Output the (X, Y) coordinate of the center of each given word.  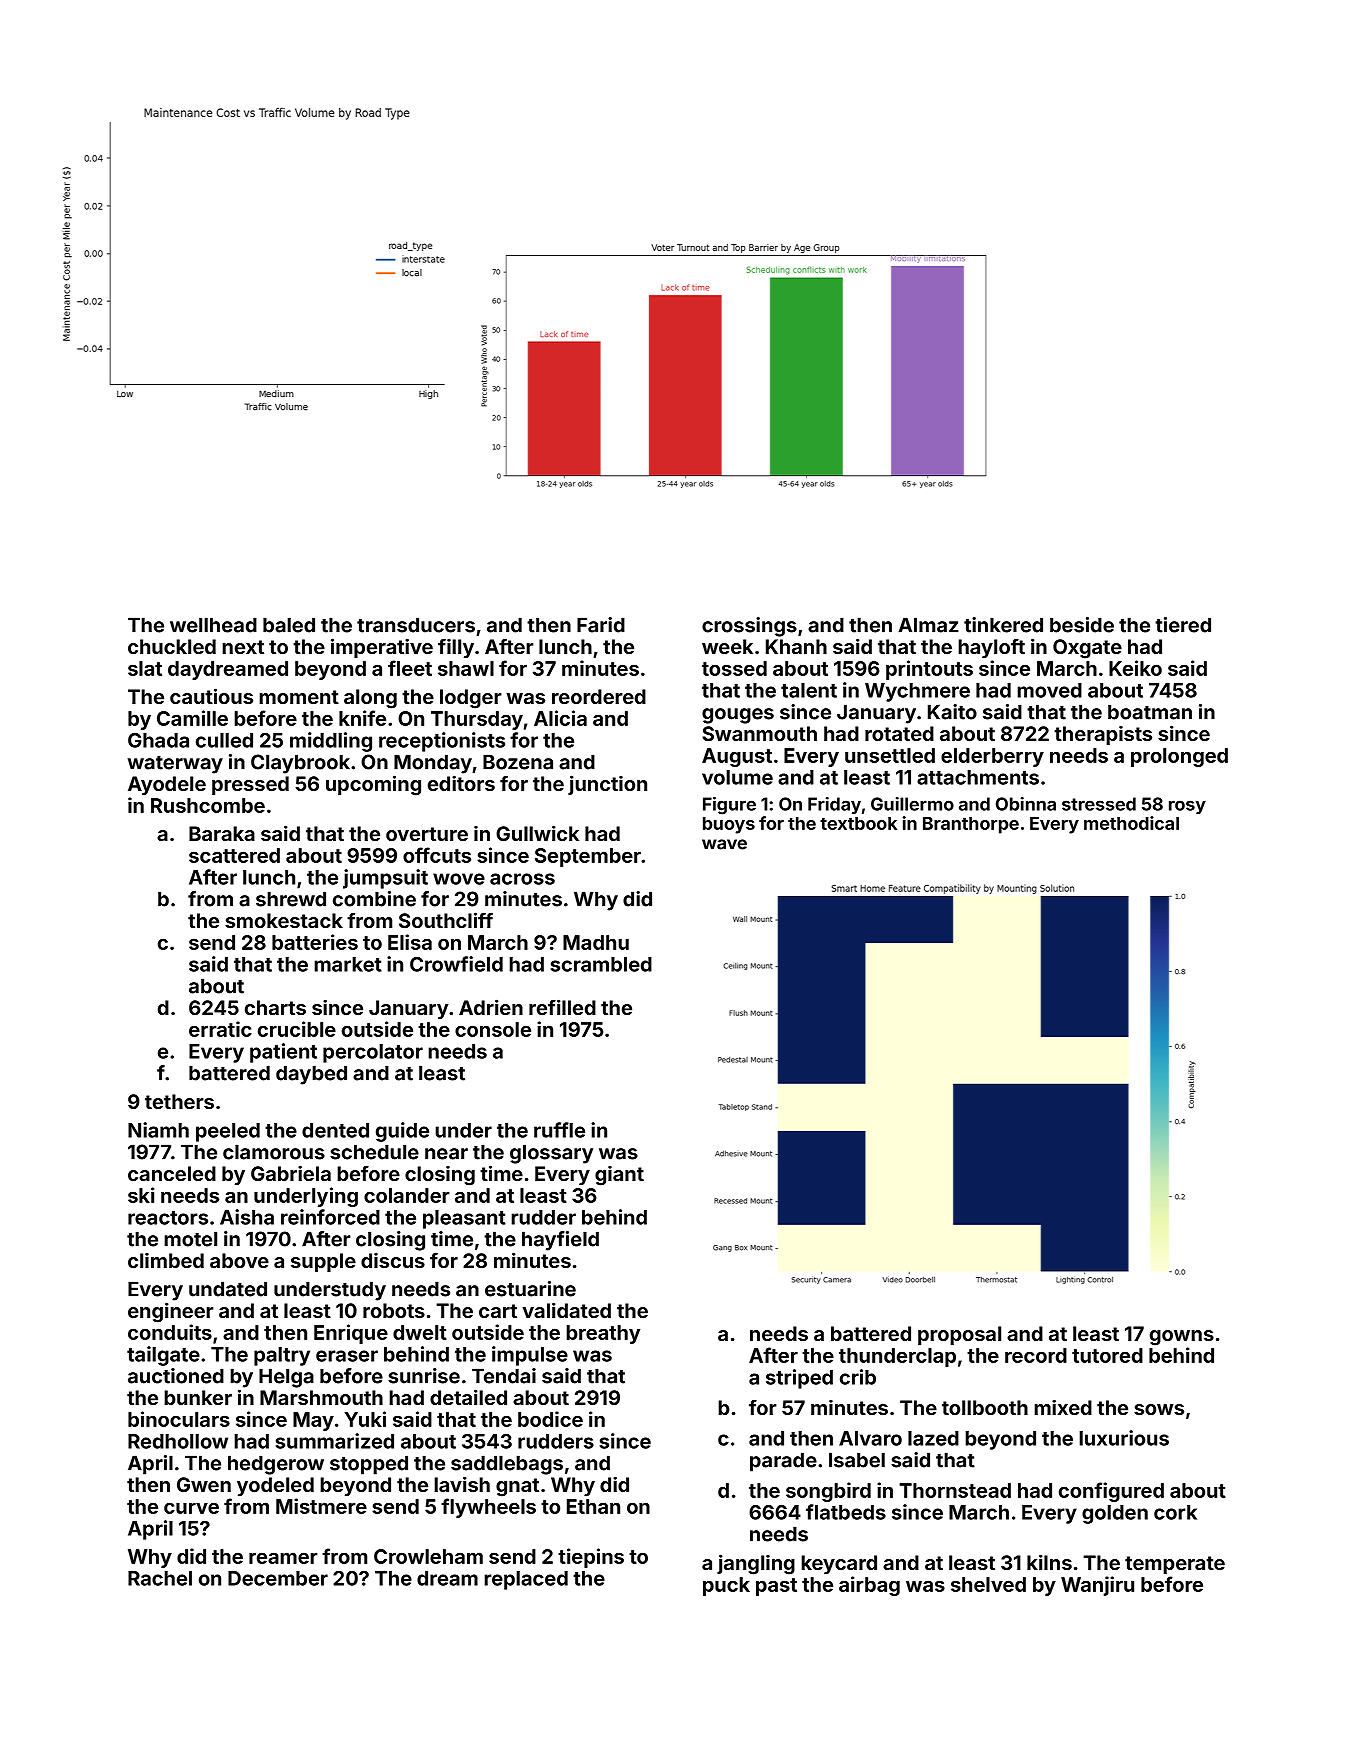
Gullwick (537, 833)
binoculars (179, 1419)
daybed (311, 1075)
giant (619, 1176)
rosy (1187, 807)
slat (145, 668)
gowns (1182, 1338)
